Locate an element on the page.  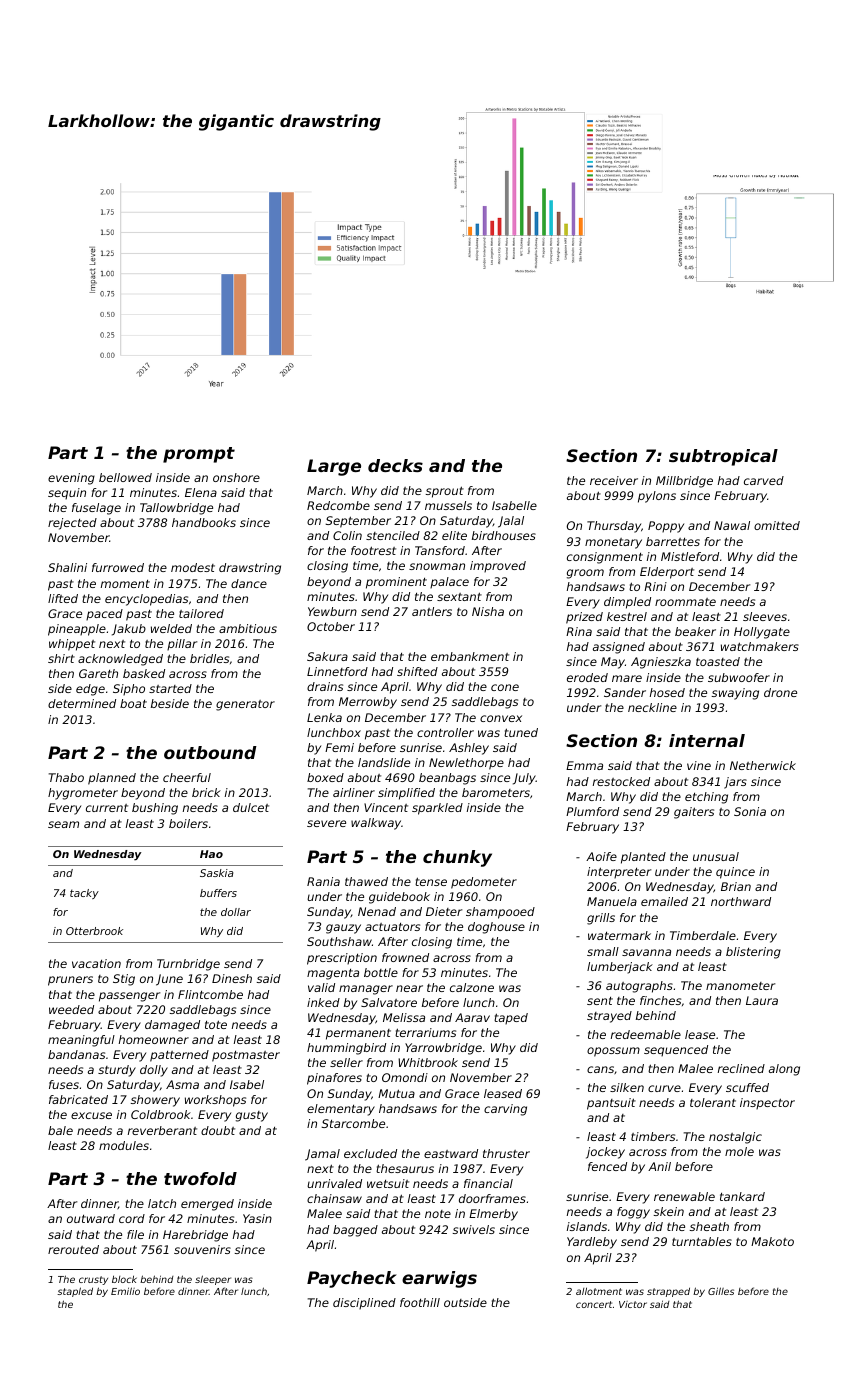
Stig is located at coordinates (124, 980).
